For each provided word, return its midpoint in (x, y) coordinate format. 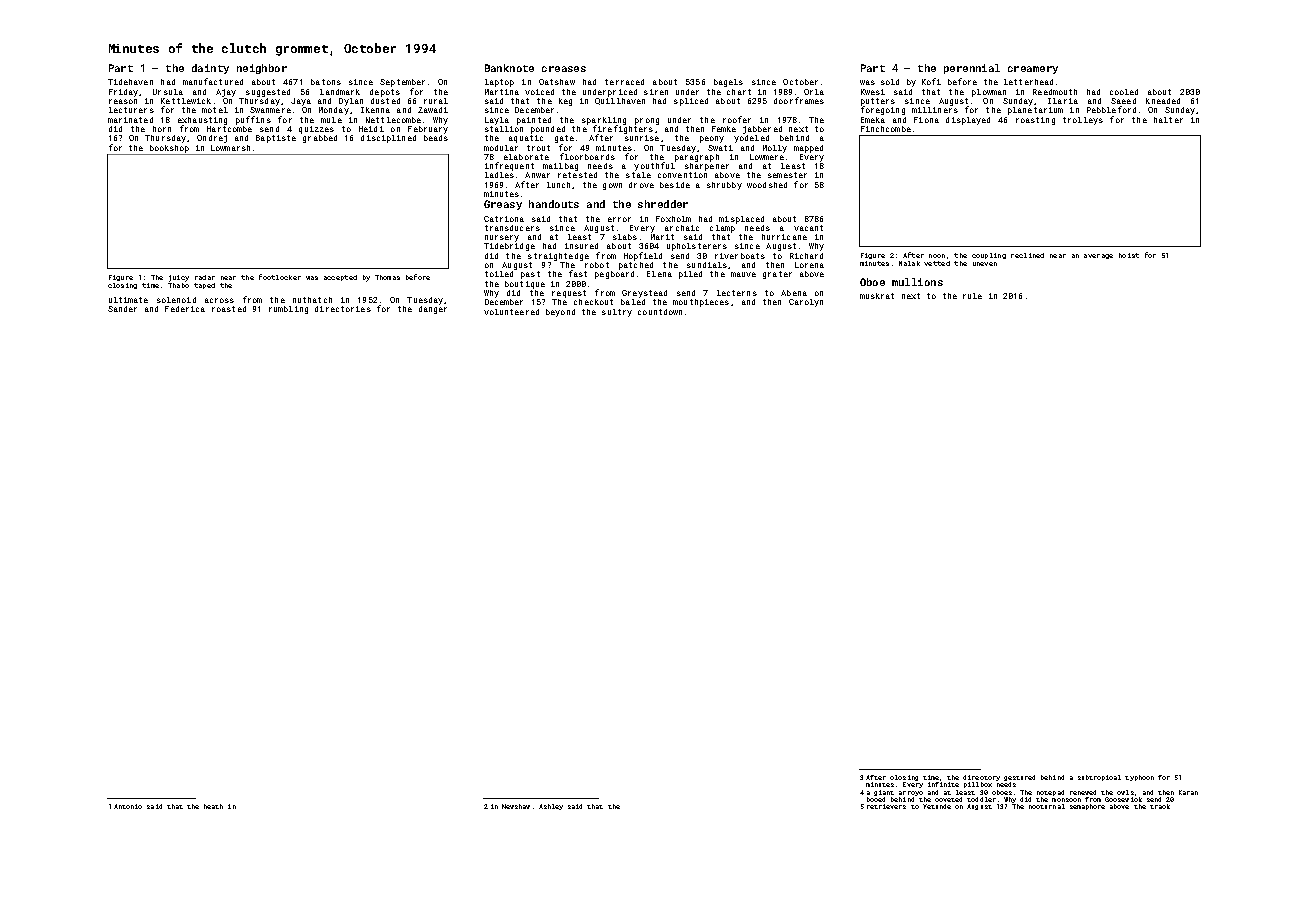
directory (981, 778)
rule (972, 296)
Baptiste (276, 139)
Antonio (128, 806)
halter (1168, 120)
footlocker (280, 277)
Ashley (551, 807)
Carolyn (806, 303)
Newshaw (516, 806)
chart (739, 92)
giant (884, 793)
